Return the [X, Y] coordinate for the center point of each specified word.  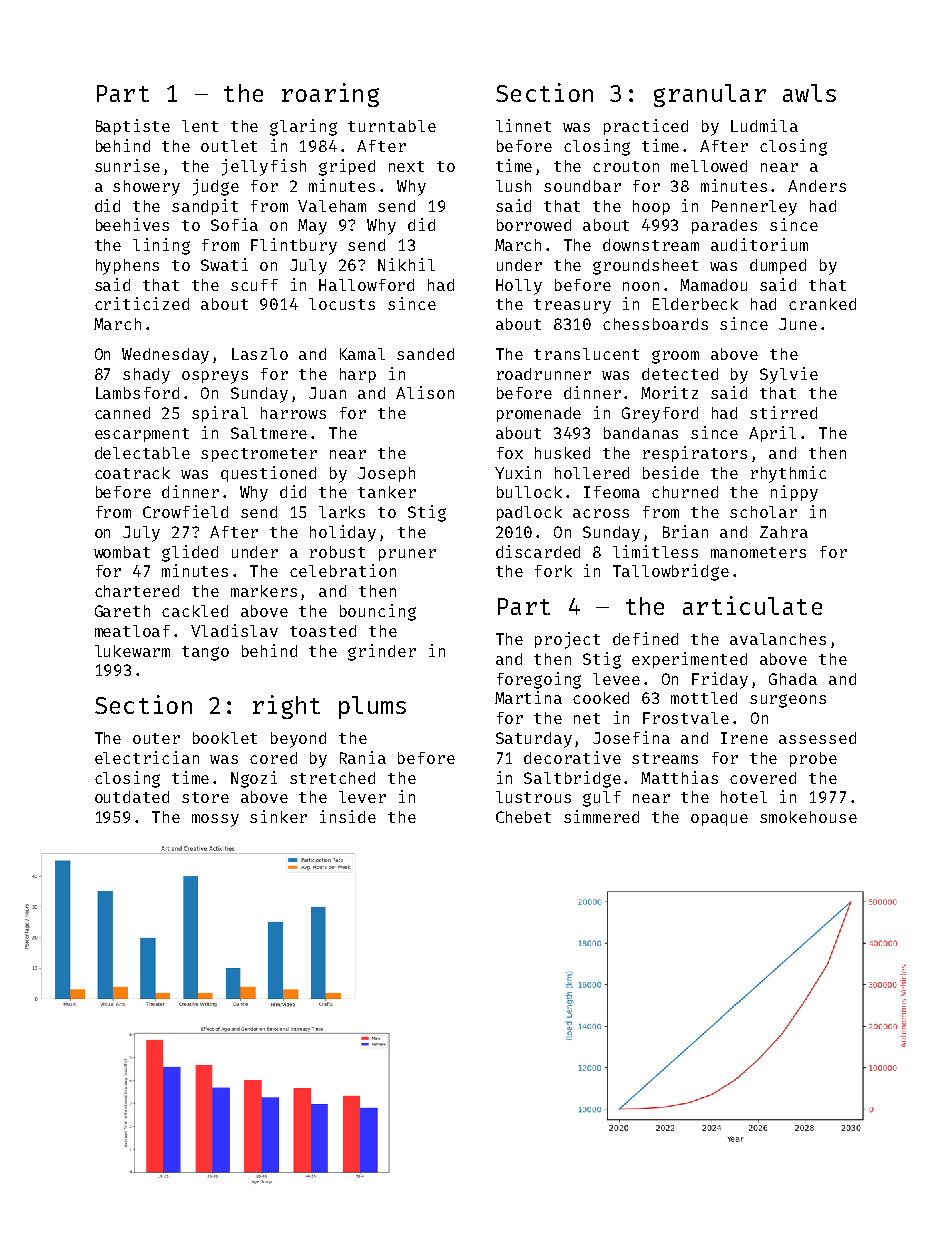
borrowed [534, 225]
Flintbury [294, 246]
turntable [392, 126]
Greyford [660, 415]
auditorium [759, 244]
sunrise [127, 165]
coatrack [132, 473]
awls [809, 93]
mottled [704, 698]
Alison [425, 392]
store [205, 797]
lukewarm [132, 651]
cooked [601, 698]
